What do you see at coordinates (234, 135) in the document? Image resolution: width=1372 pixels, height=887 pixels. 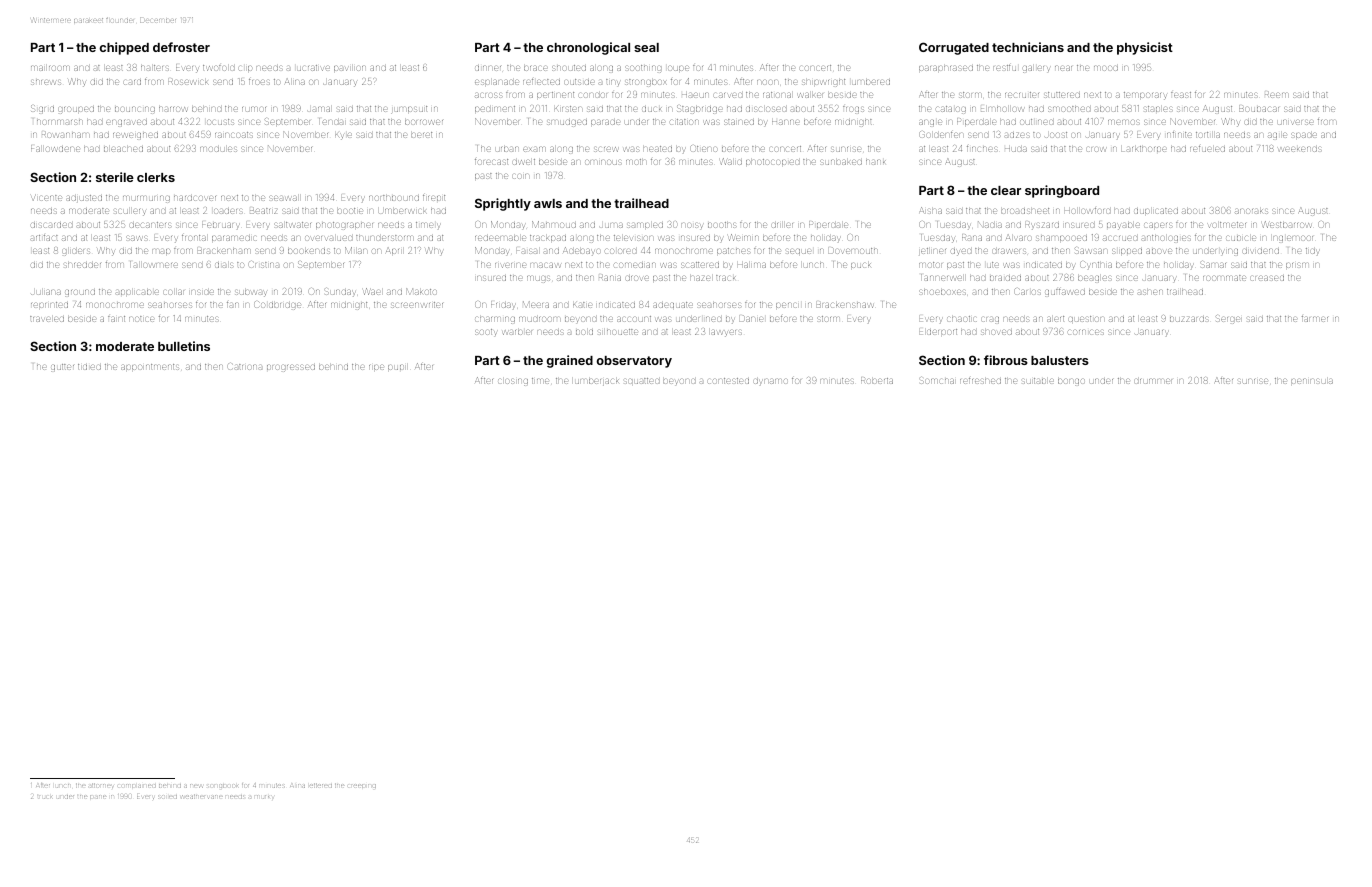 I see `raincoats` at bounding box center [234, 135].
